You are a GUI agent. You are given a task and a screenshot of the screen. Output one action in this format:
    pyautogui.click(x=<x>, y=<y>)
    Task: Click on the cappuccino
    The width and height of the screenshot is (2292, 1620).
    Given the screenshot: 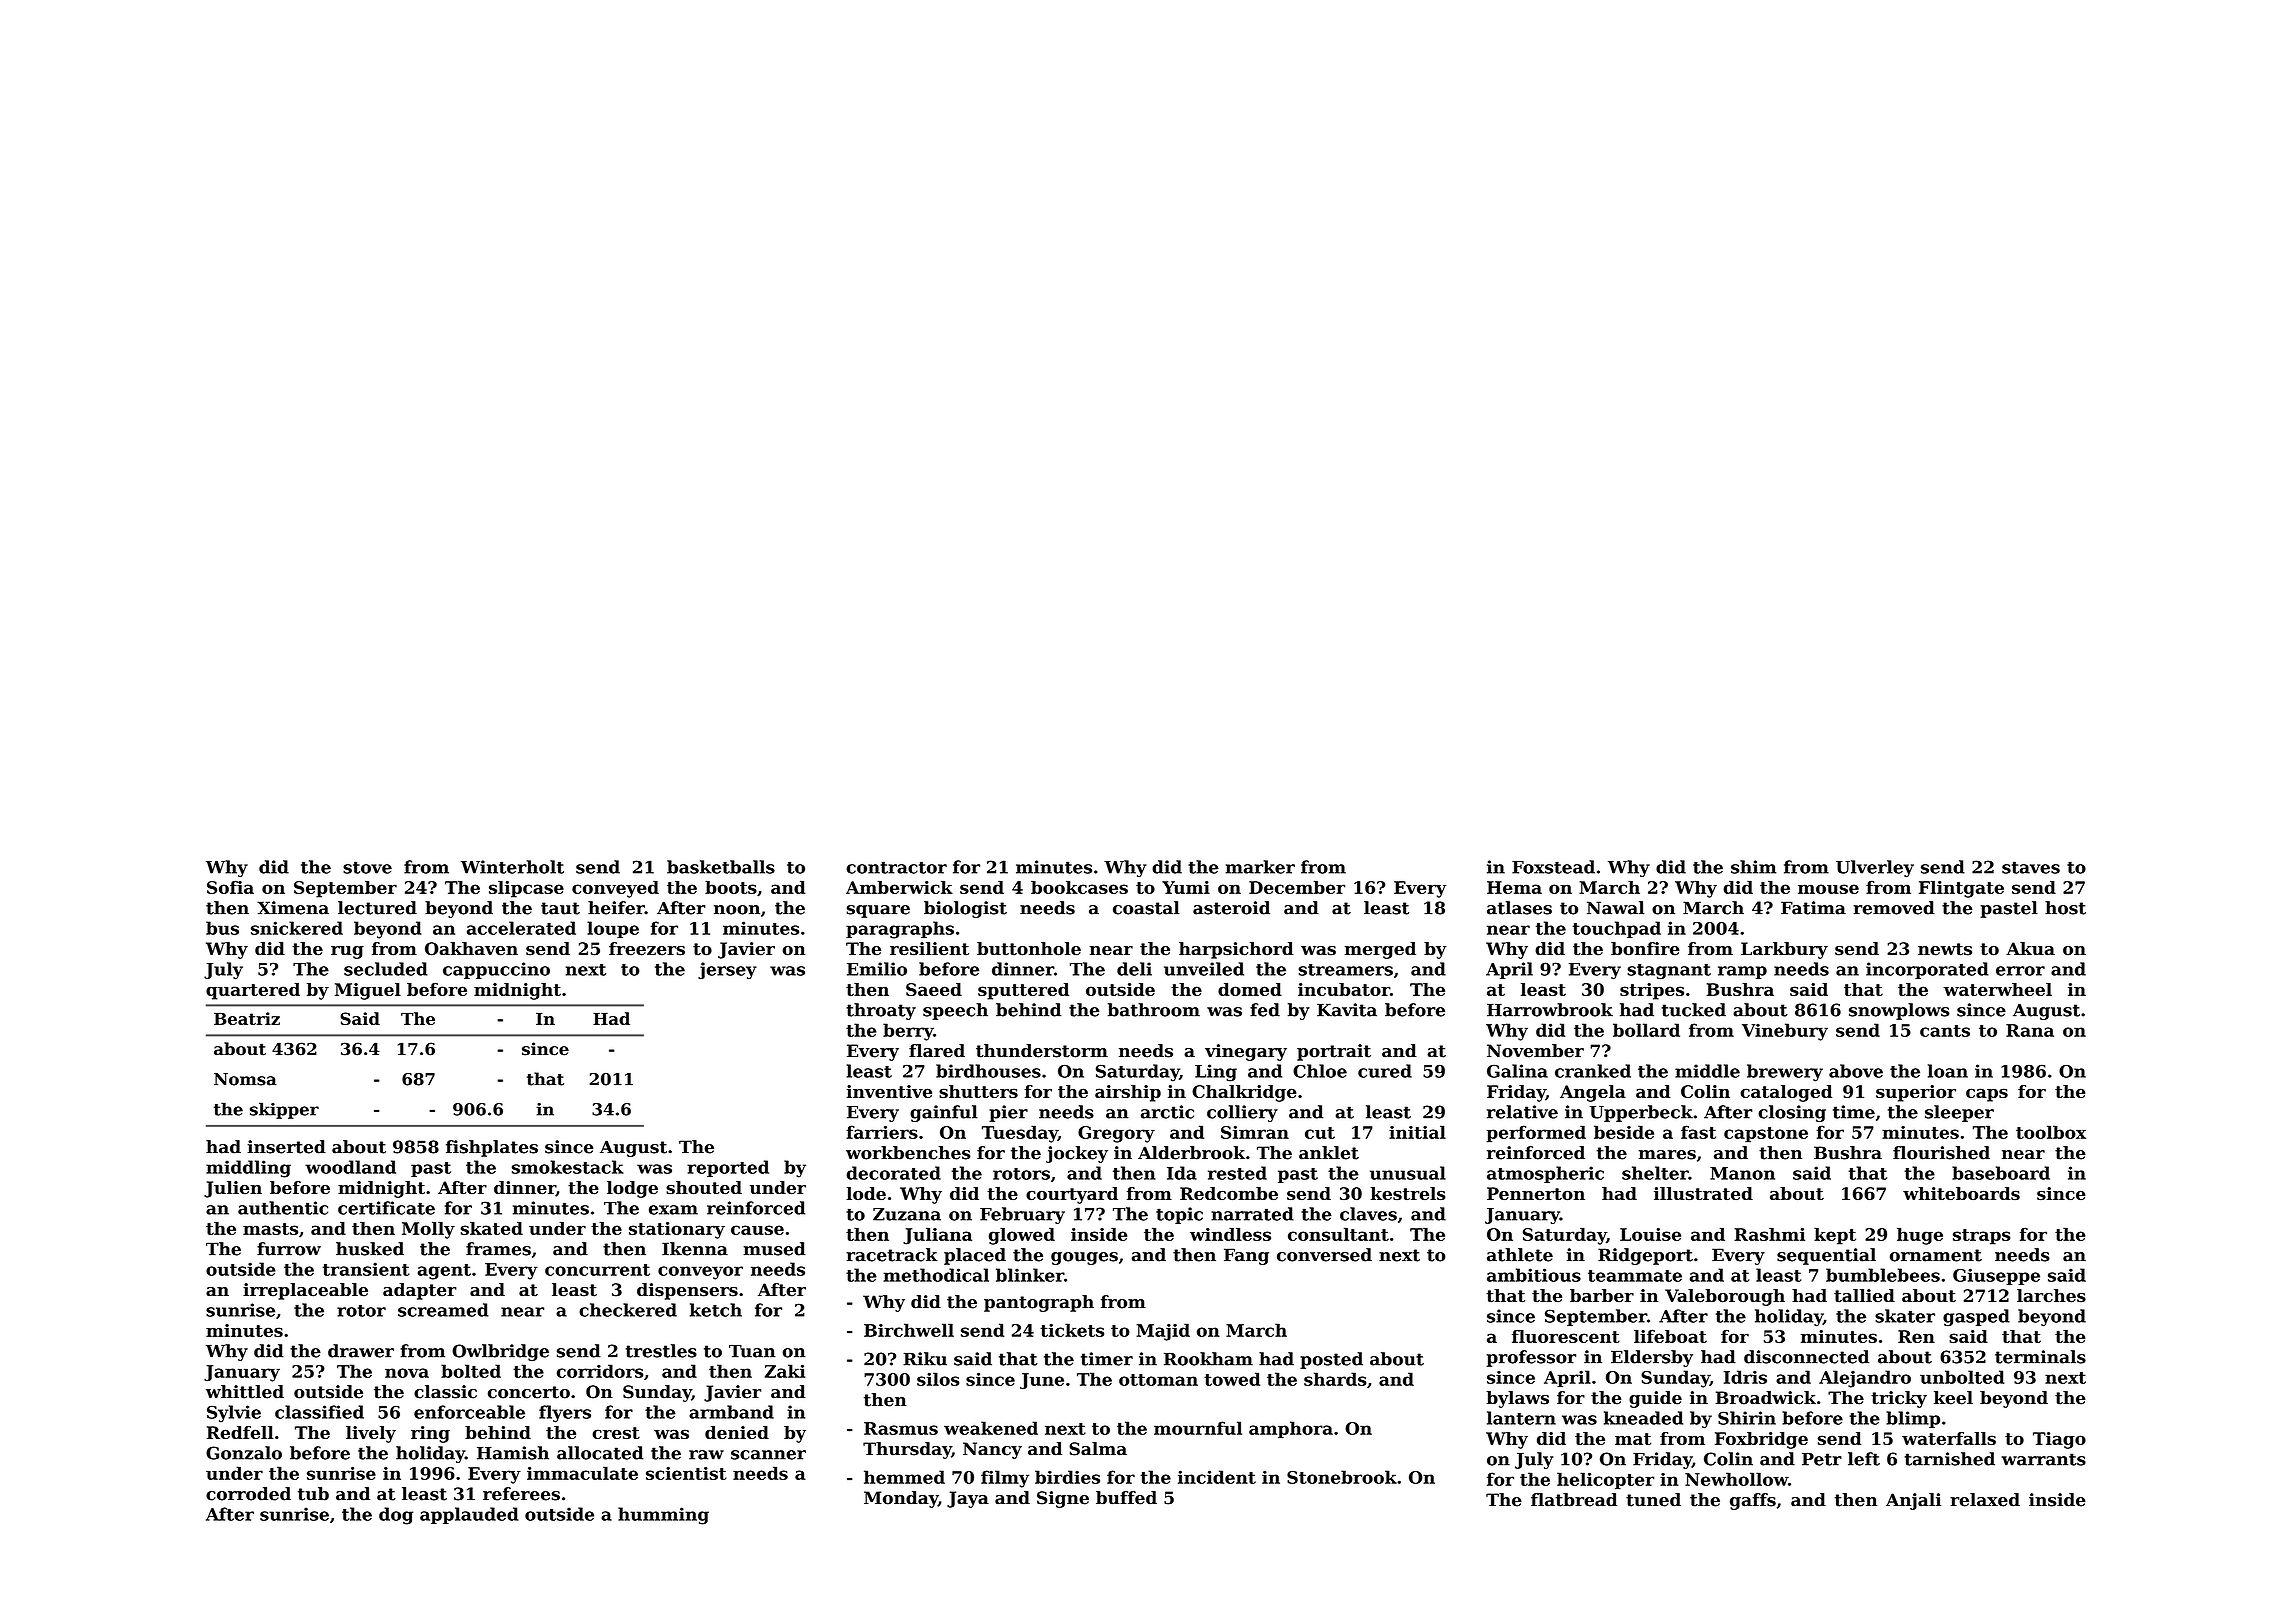 What is the action you would take?
    pyautogui.click(x=496, y=970)
